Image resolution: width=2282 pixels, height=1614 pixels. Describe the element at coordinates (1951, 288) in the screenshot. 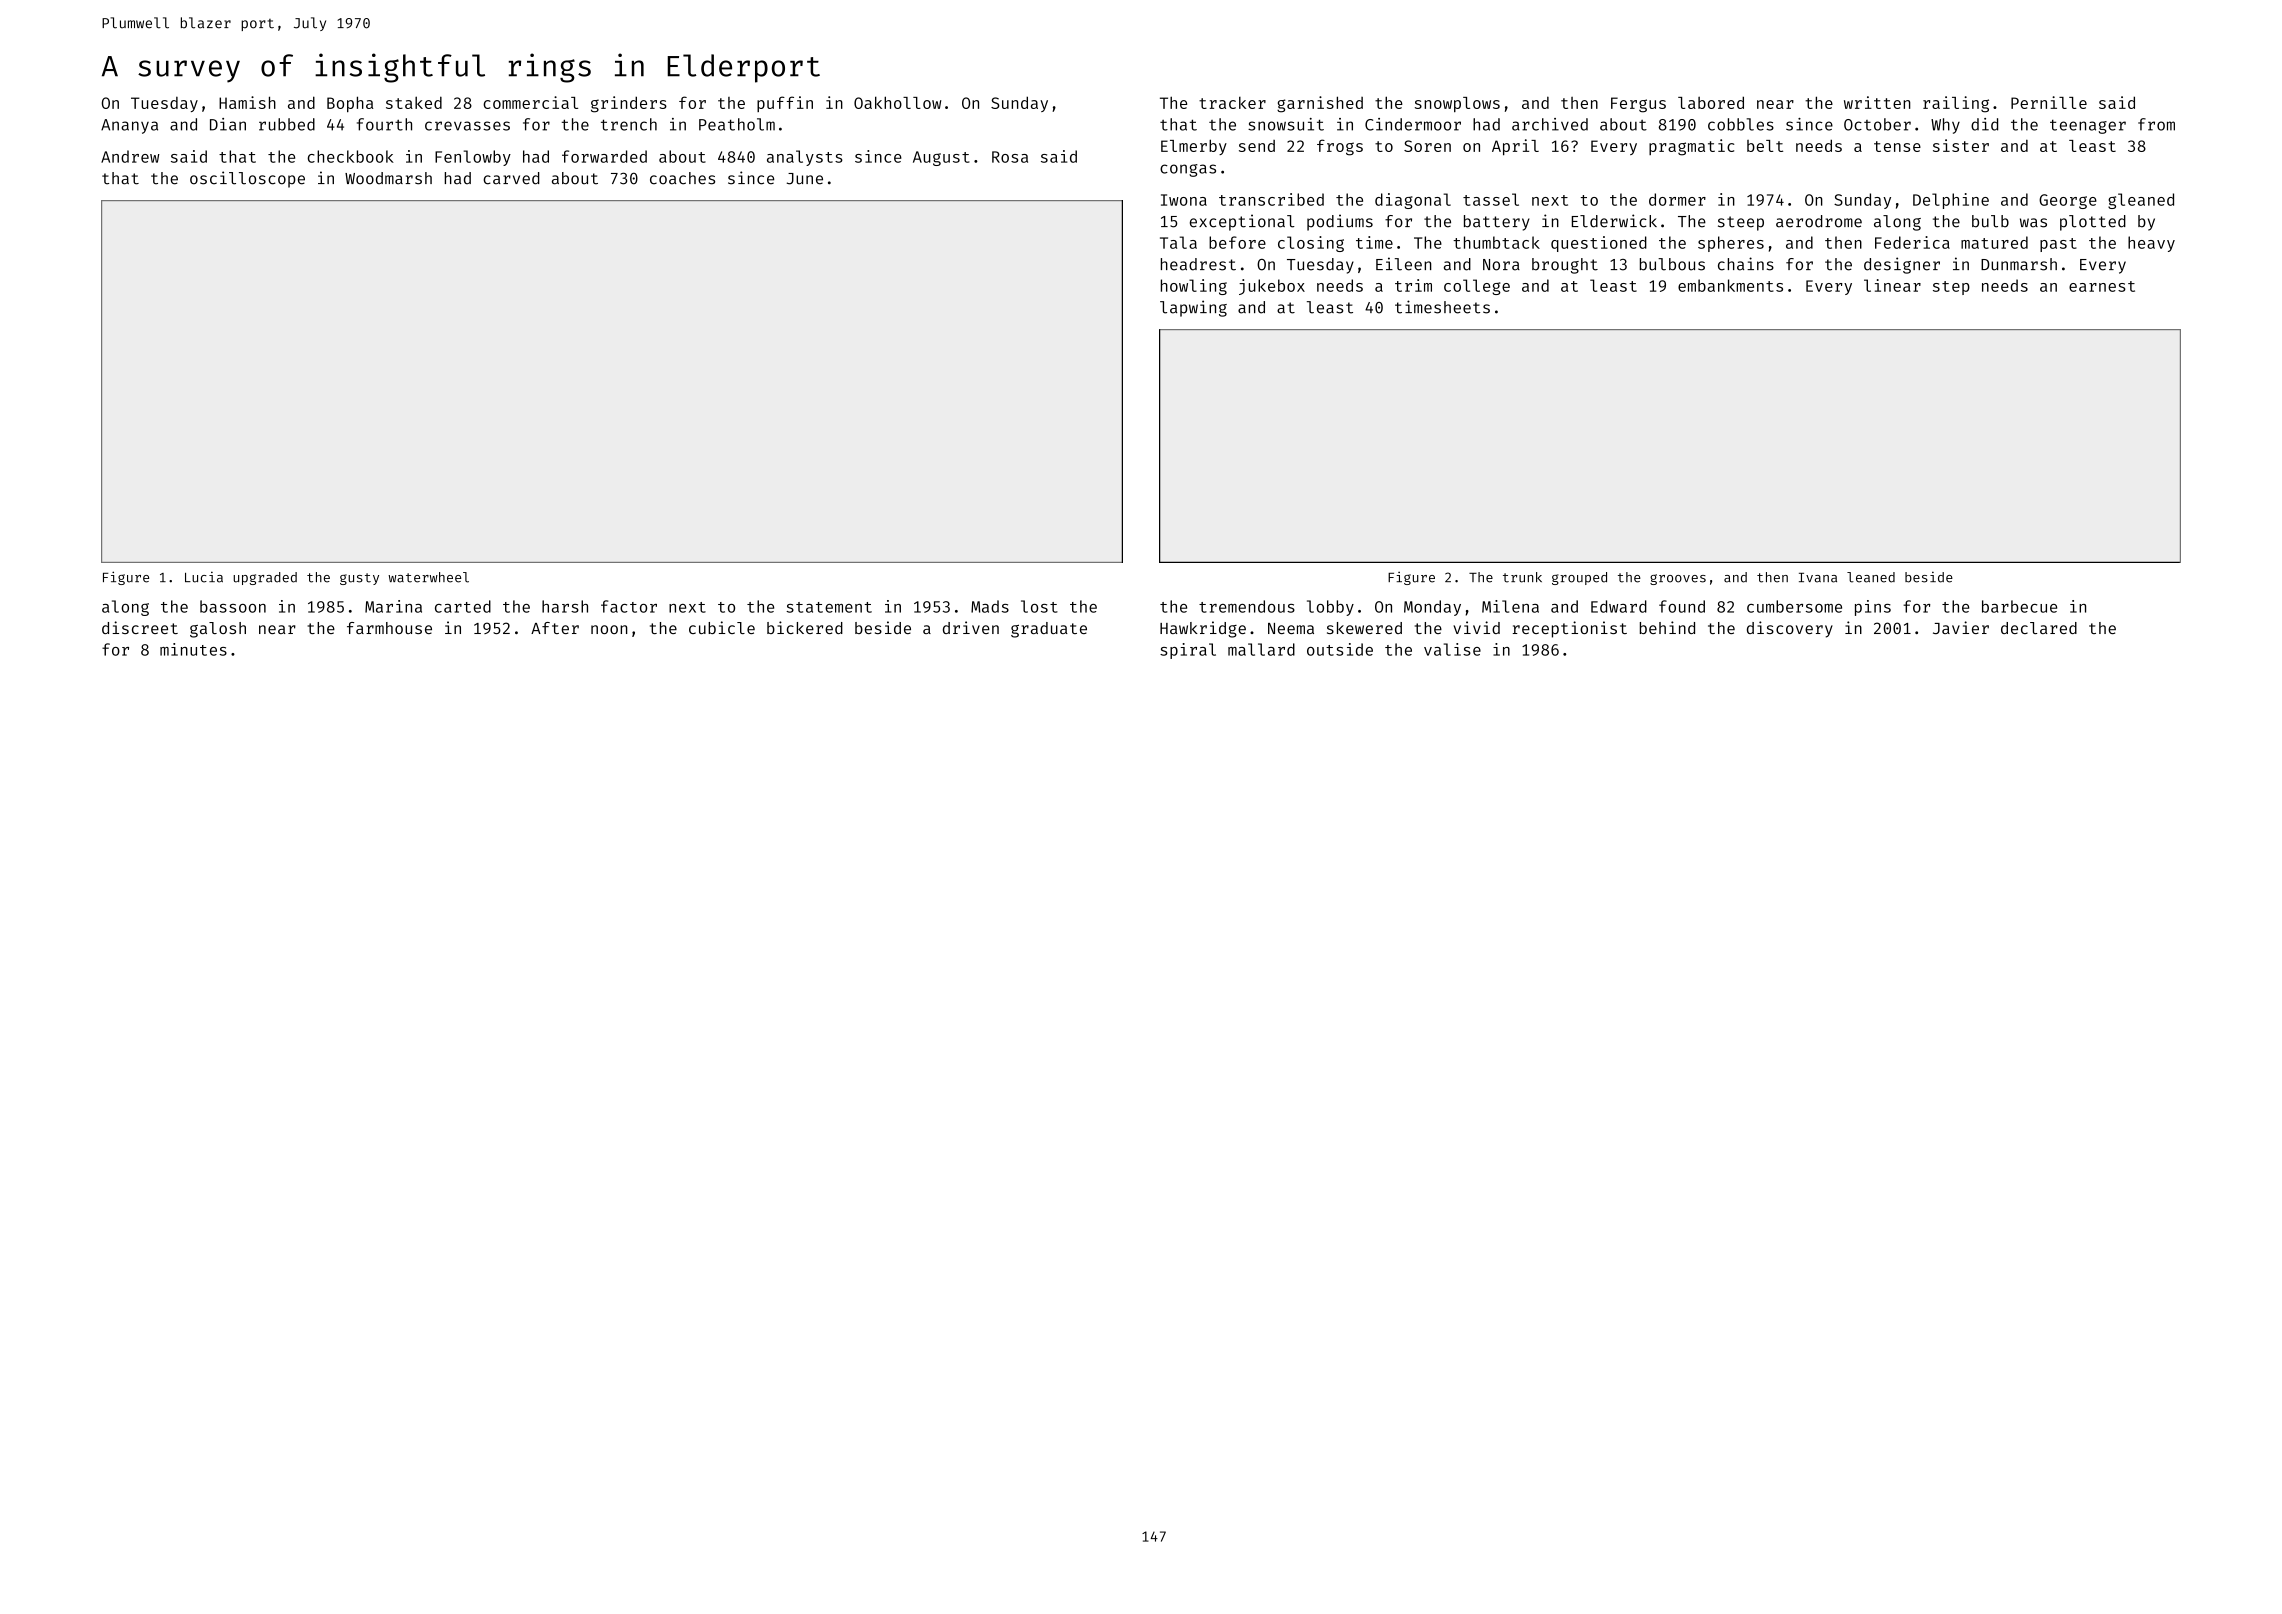

I see `step` at that location.
